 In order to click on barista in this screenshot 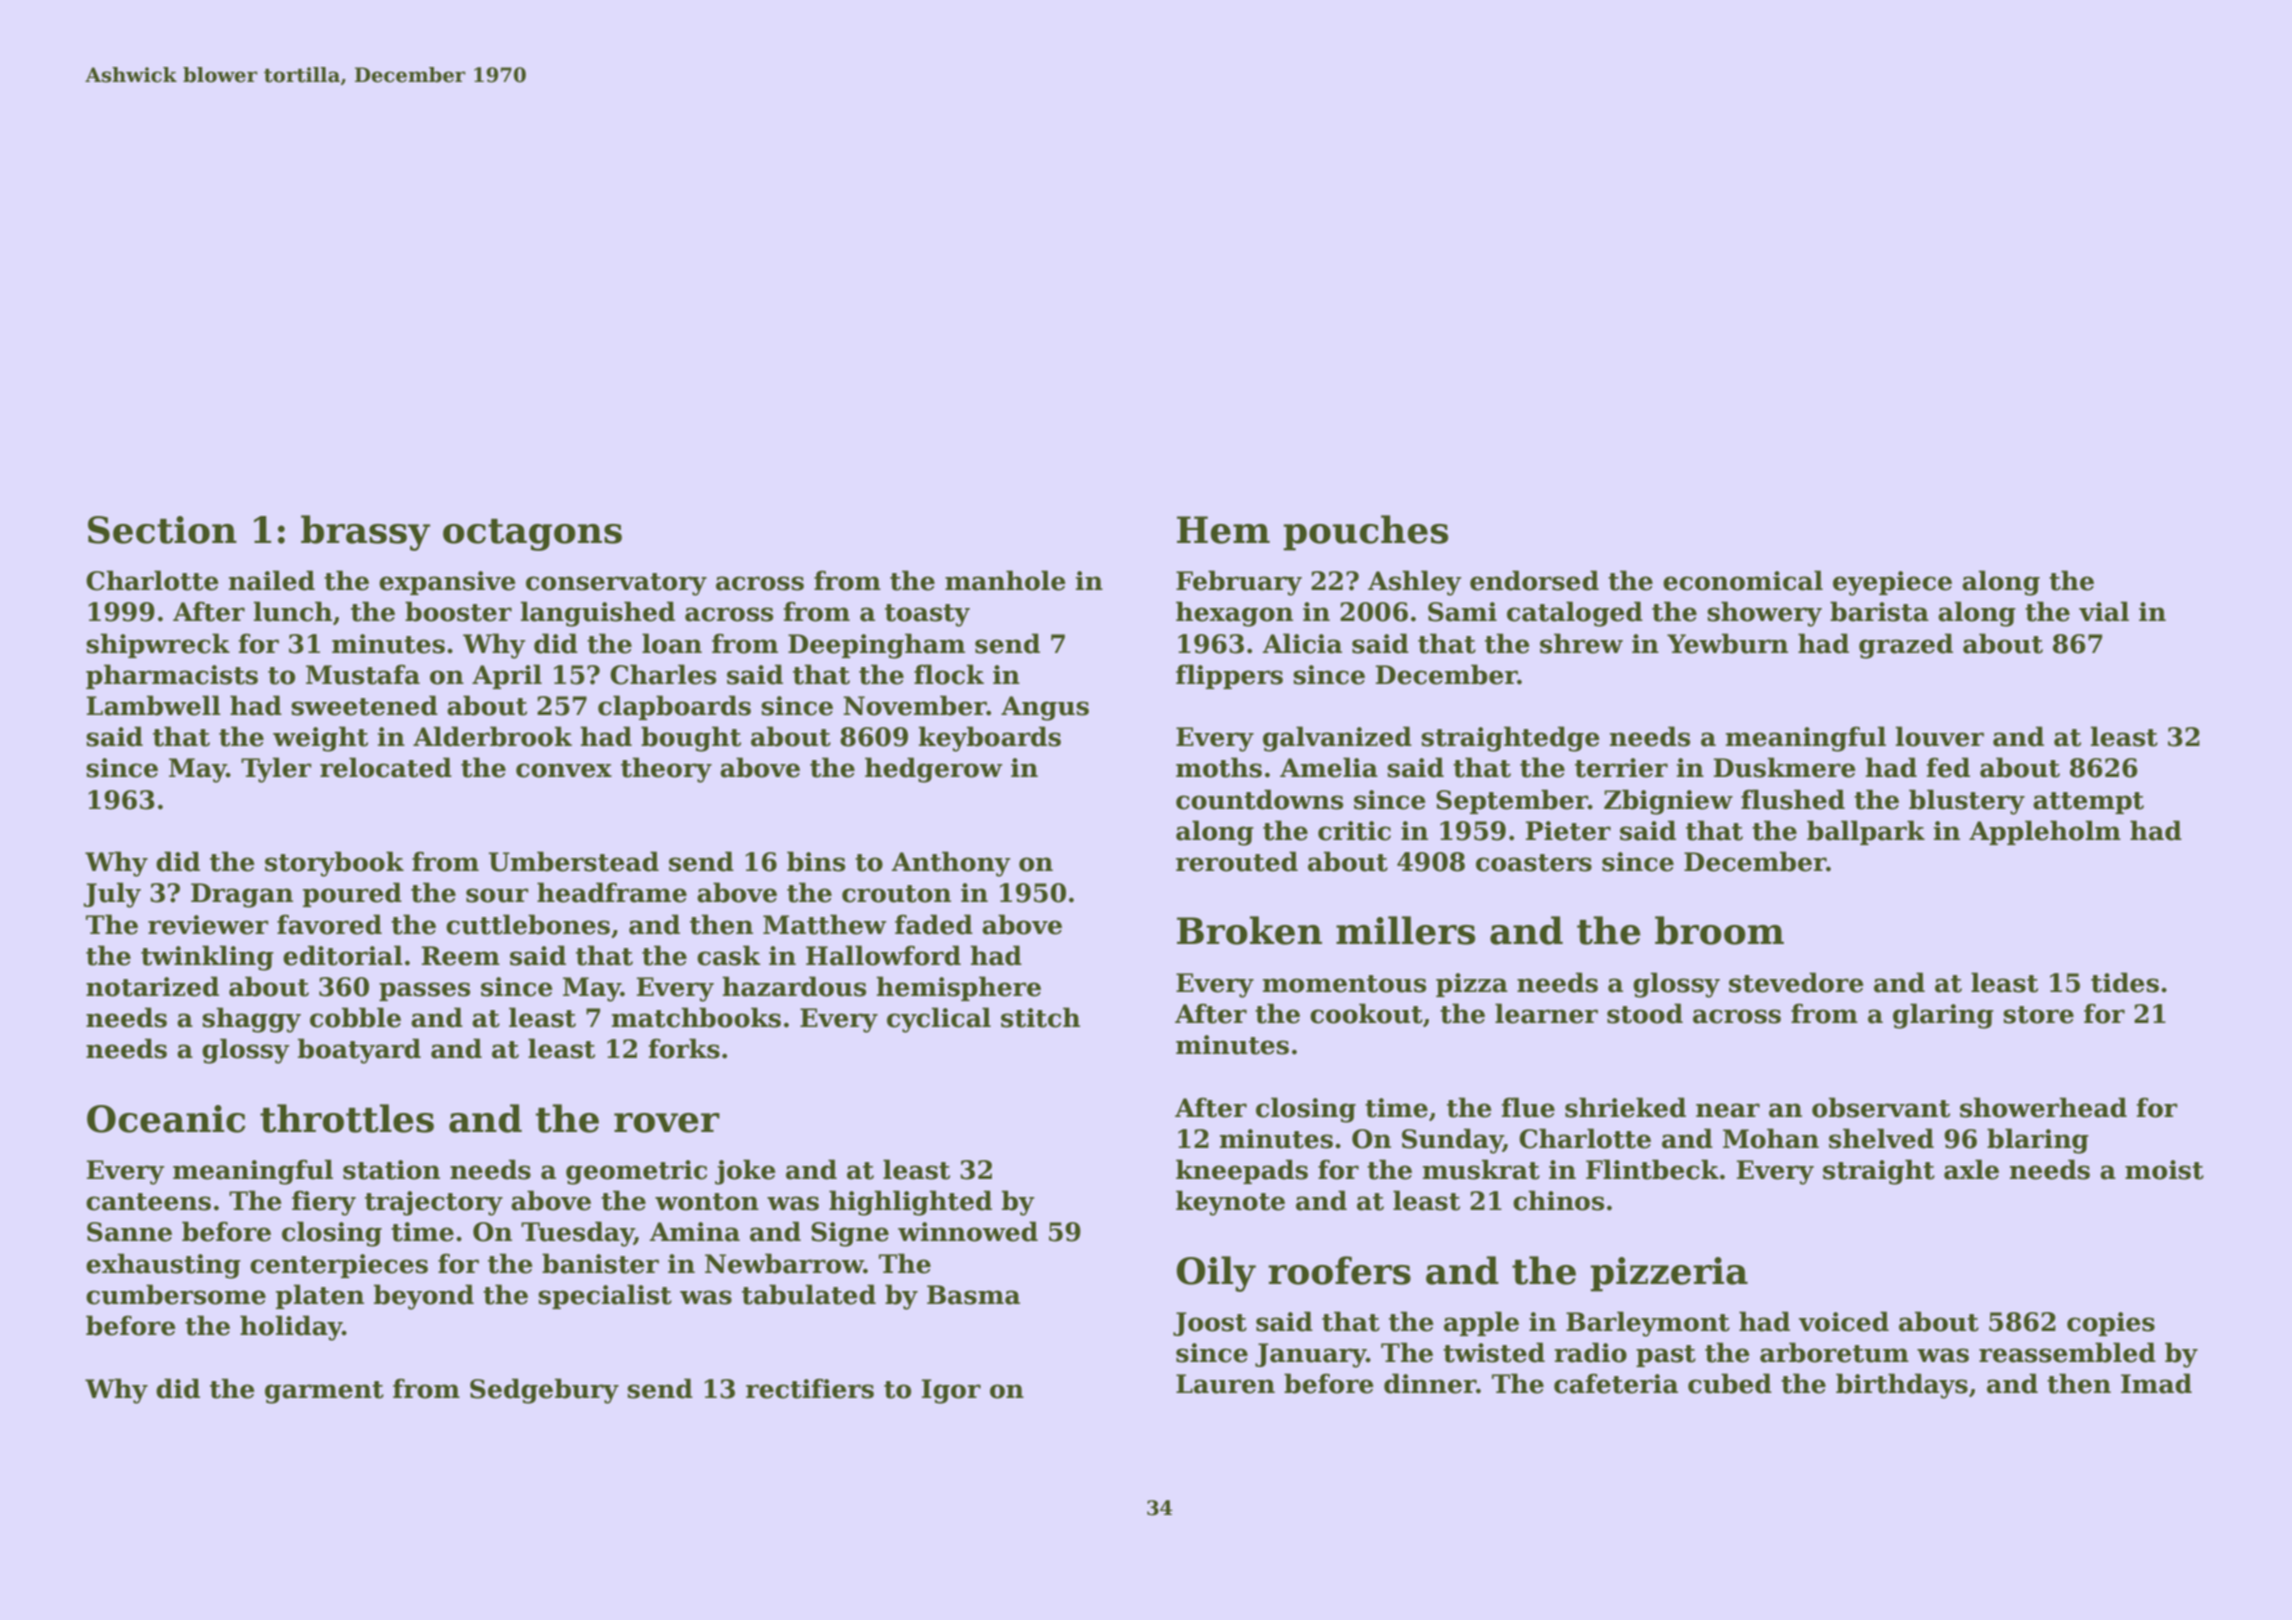, I will do `click(1879, 611)`.
